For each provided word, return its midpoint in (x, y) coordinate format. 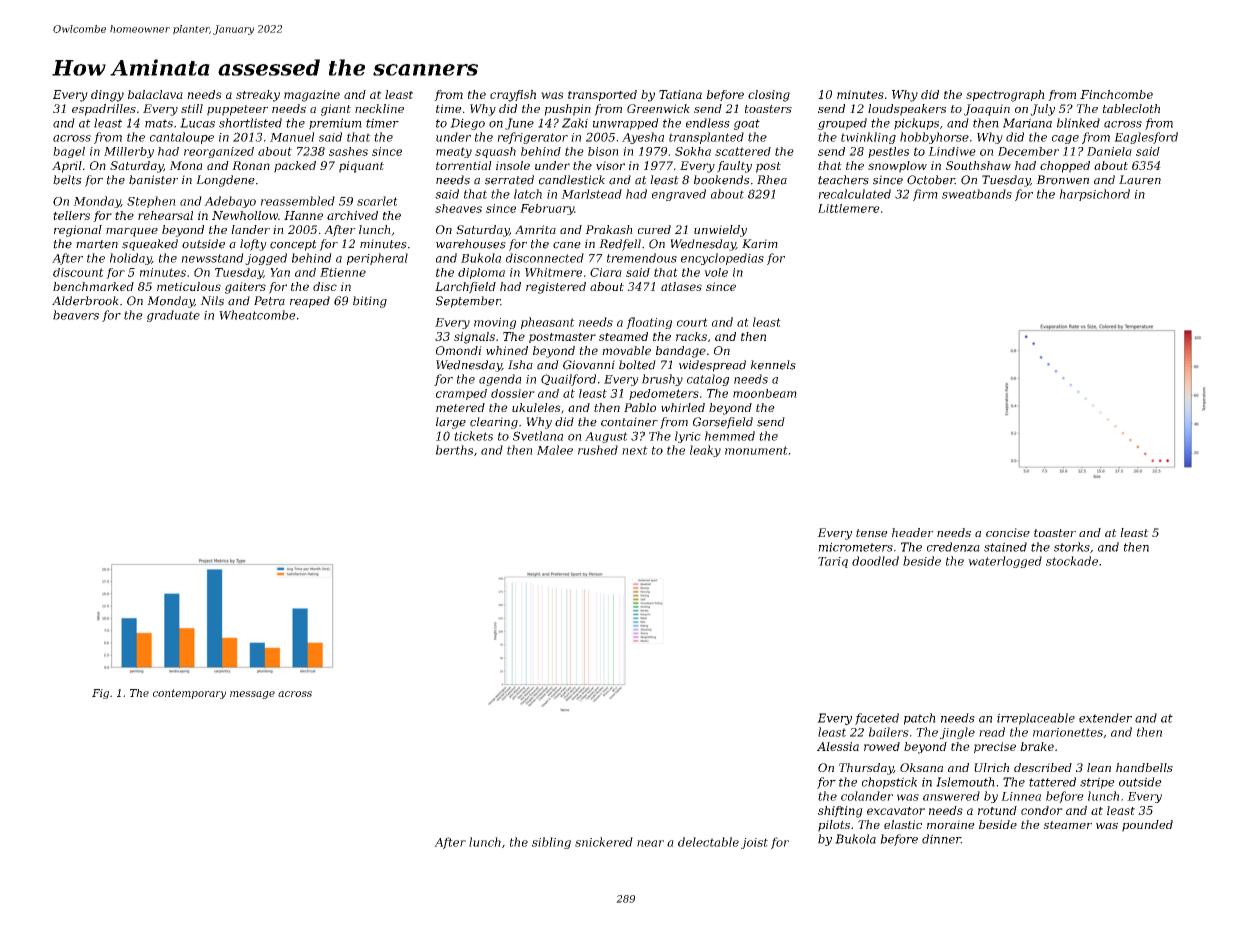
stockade (1072, 561)
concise (1008, 532)
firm (925, 195)
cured (654, 229)
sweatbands (977, 194)
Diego (467, 124)
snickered (604, 842)
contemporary (189, 694)
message (252, 695)
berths (454, 450)
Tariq (833, 562)
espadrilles (104, 110)
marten (97, 244)
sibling (551, 843)
